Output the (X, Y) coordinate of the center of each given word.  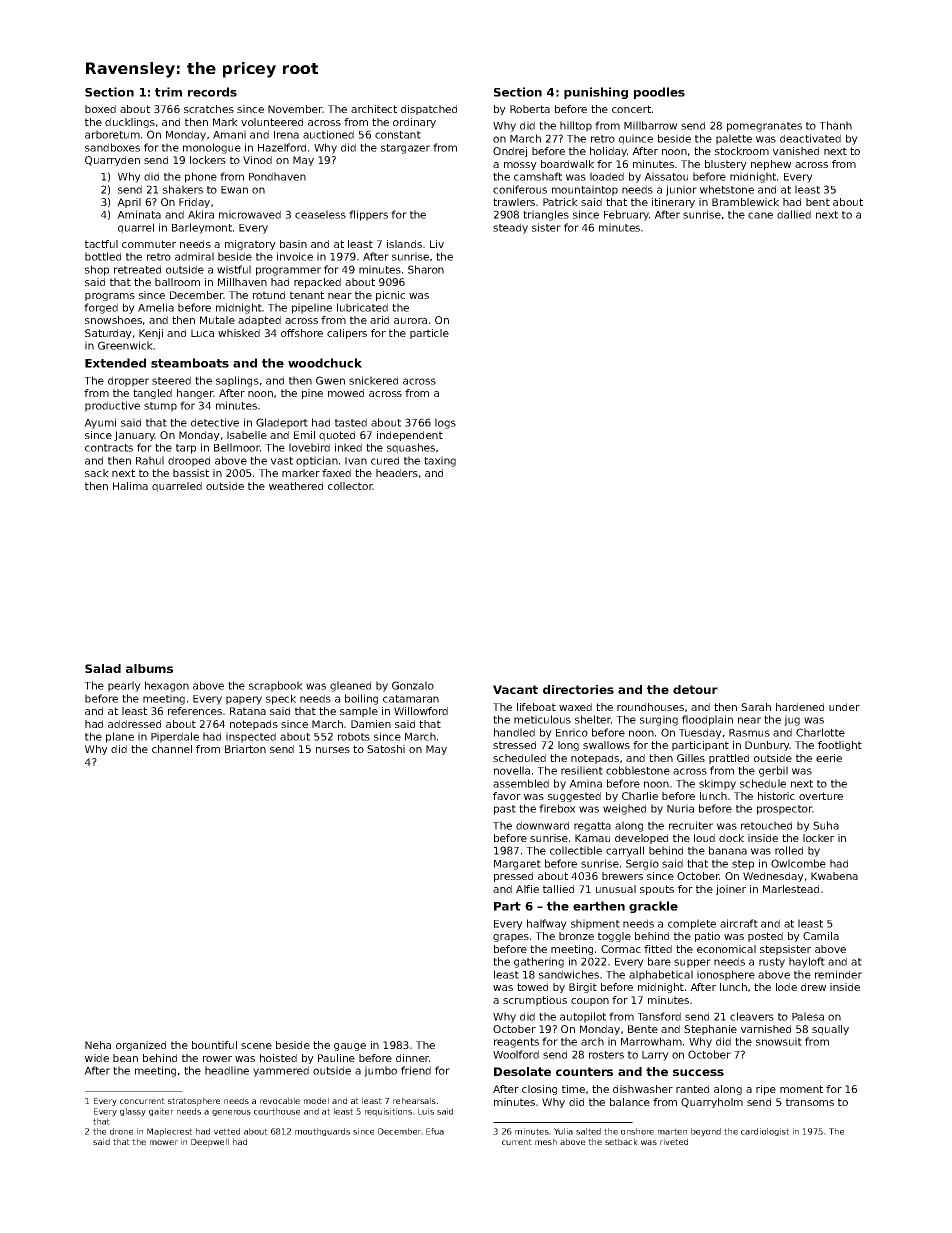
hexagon (167, 686)
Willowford (421, 711)
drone (121, 1131)
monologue (212, 148)
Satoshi (386, 749)
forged (101, 308)
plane (120, 737)
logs (445, 423)
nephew (771, 165)
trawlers (514, 202)
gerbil (773, 771)
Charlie (640, 796)
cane (760, 215)
